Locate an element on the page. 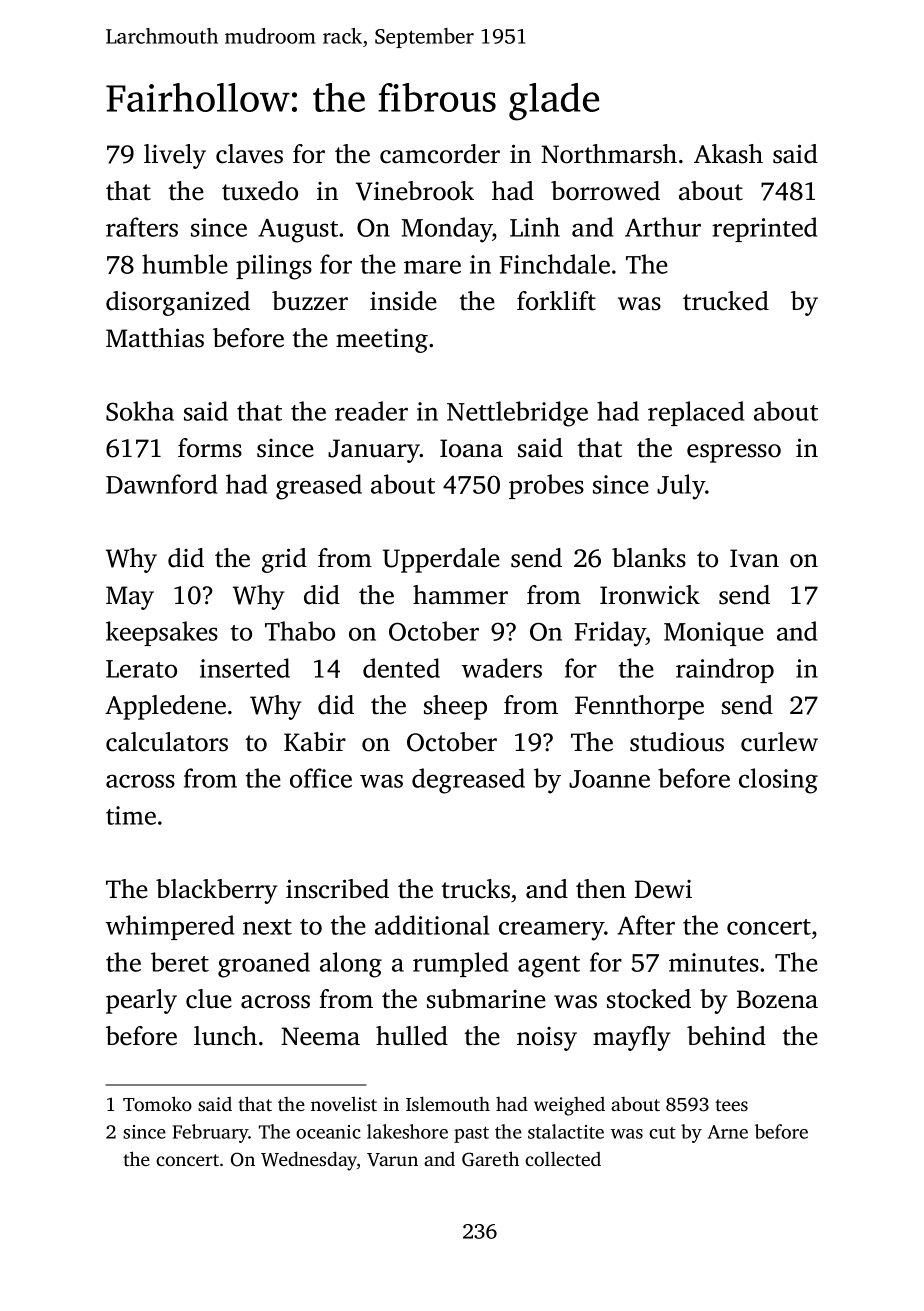  Lerato is located at coordinates (141, 669).
